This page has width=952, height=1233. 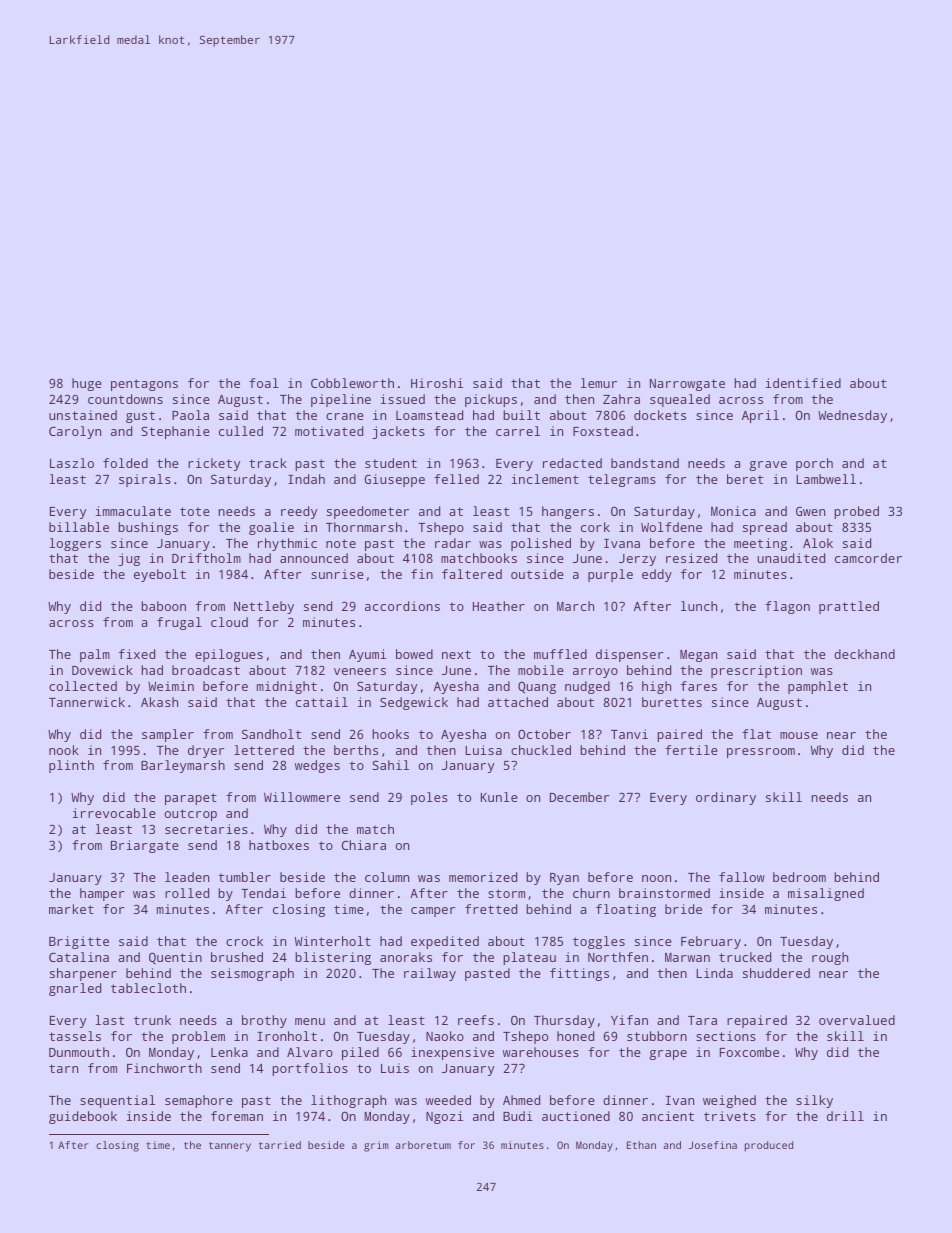 What do you see at coordinates (230, 1147) in the page?
I see `tannery` at bounding box center [230, 1147].
